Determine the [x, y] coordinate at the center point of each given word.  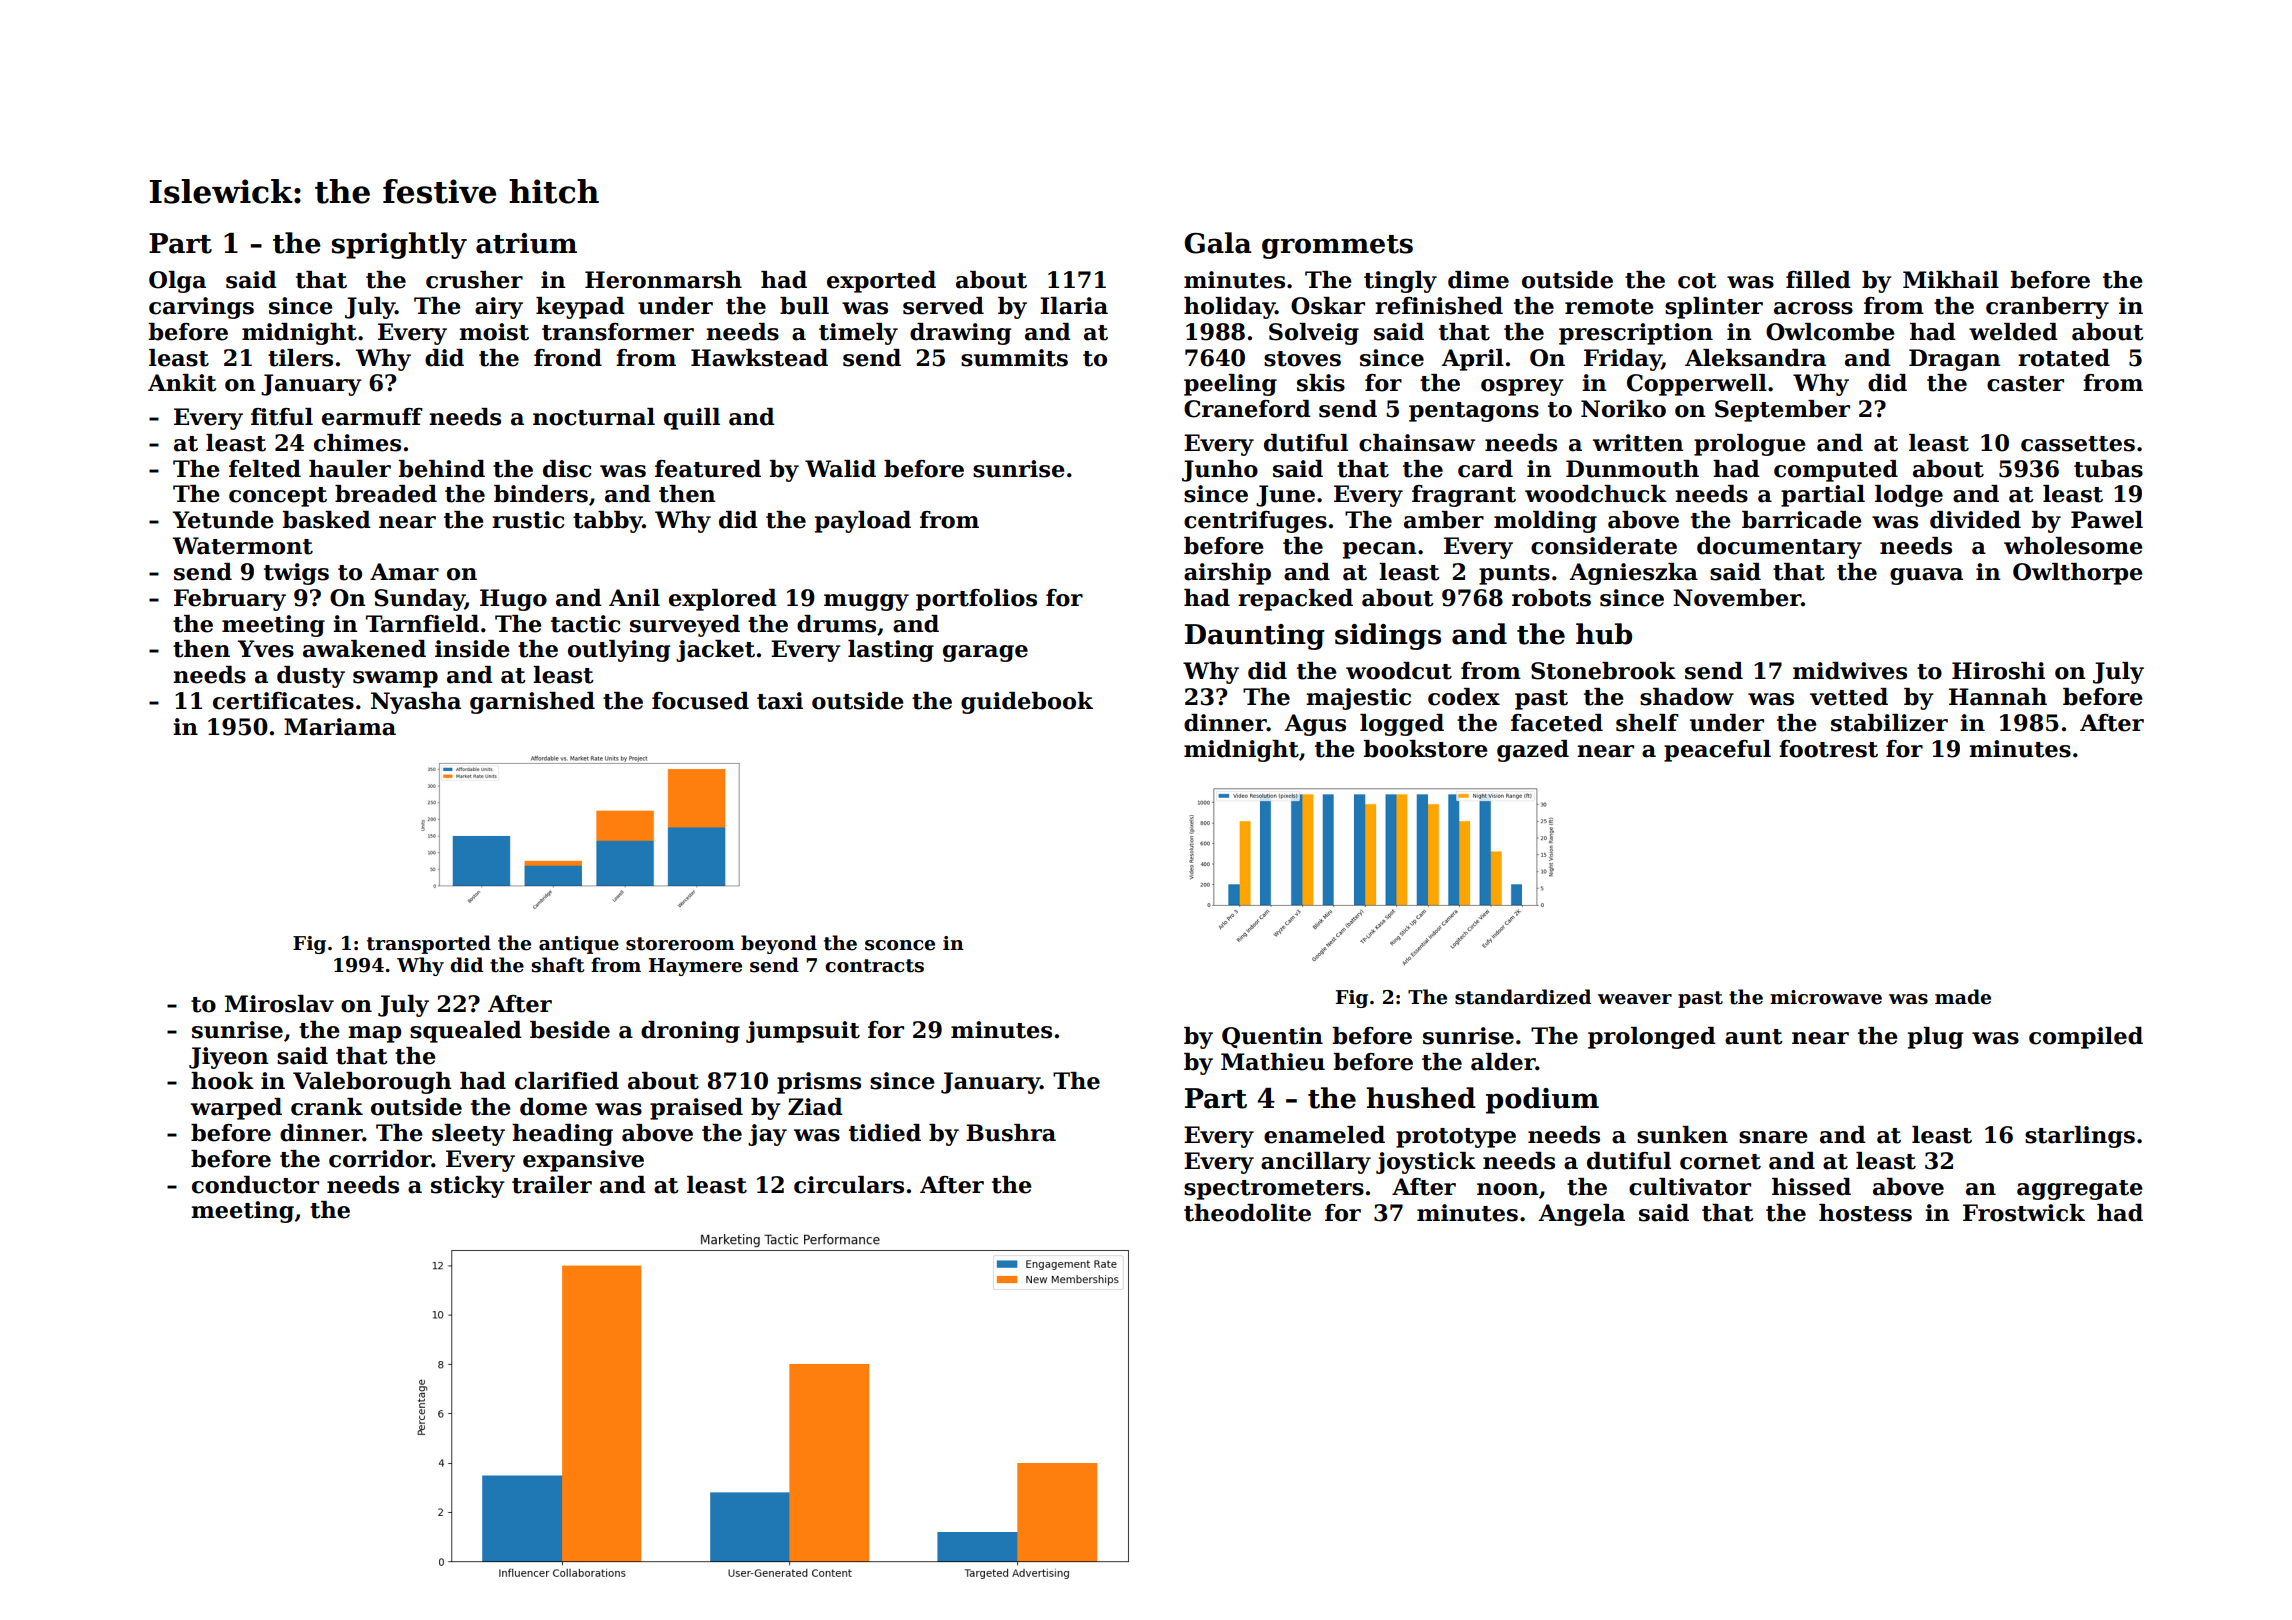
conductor [255, 1185]
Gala [1218, 243]
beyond [779, 944]
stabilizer [1889, 723]
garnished [532, 703]
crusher [474, 280]
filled [1818, 280]
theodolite [1247, 1213]
